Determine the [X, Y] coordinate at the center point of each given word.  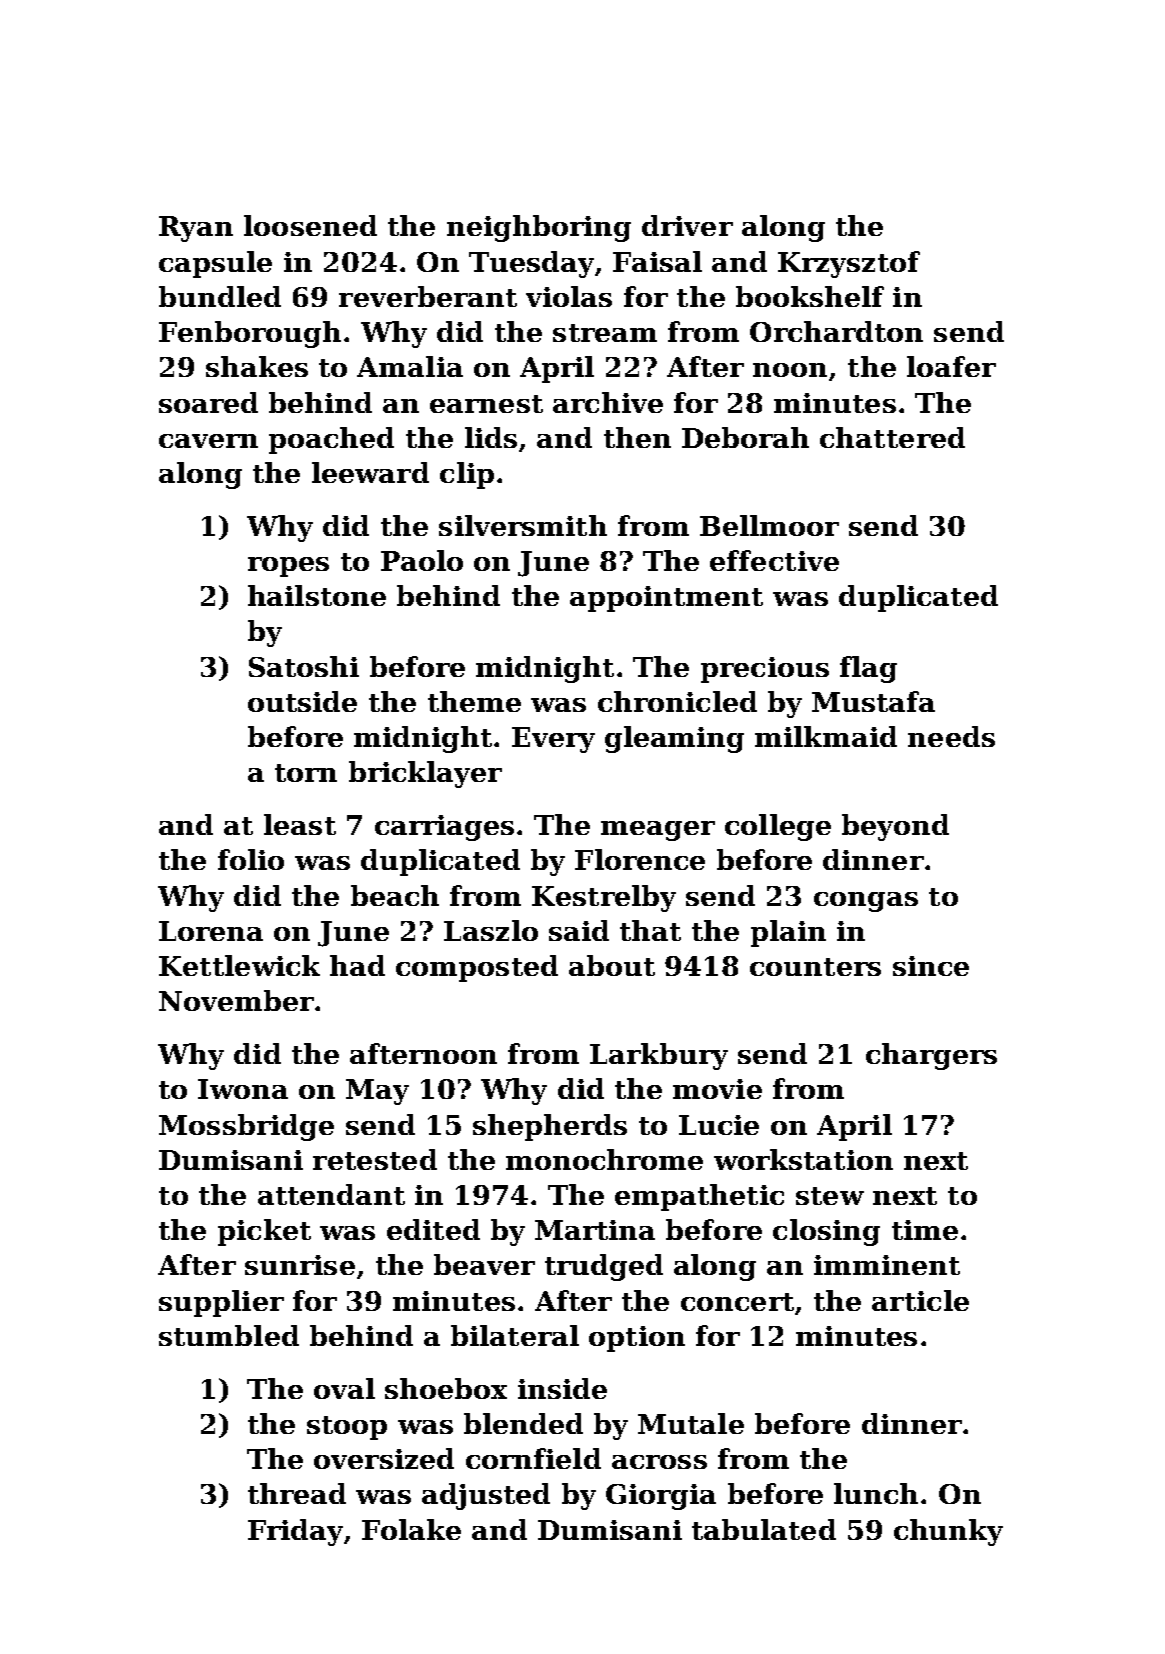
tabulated [764, 1529]
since [931, 966]
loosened [310, 225]
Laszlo [491, 930]
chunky [948, 1532]
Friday [295, 1532]
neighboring [539, 228]
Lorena [211, 931]
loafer [951, 366]
